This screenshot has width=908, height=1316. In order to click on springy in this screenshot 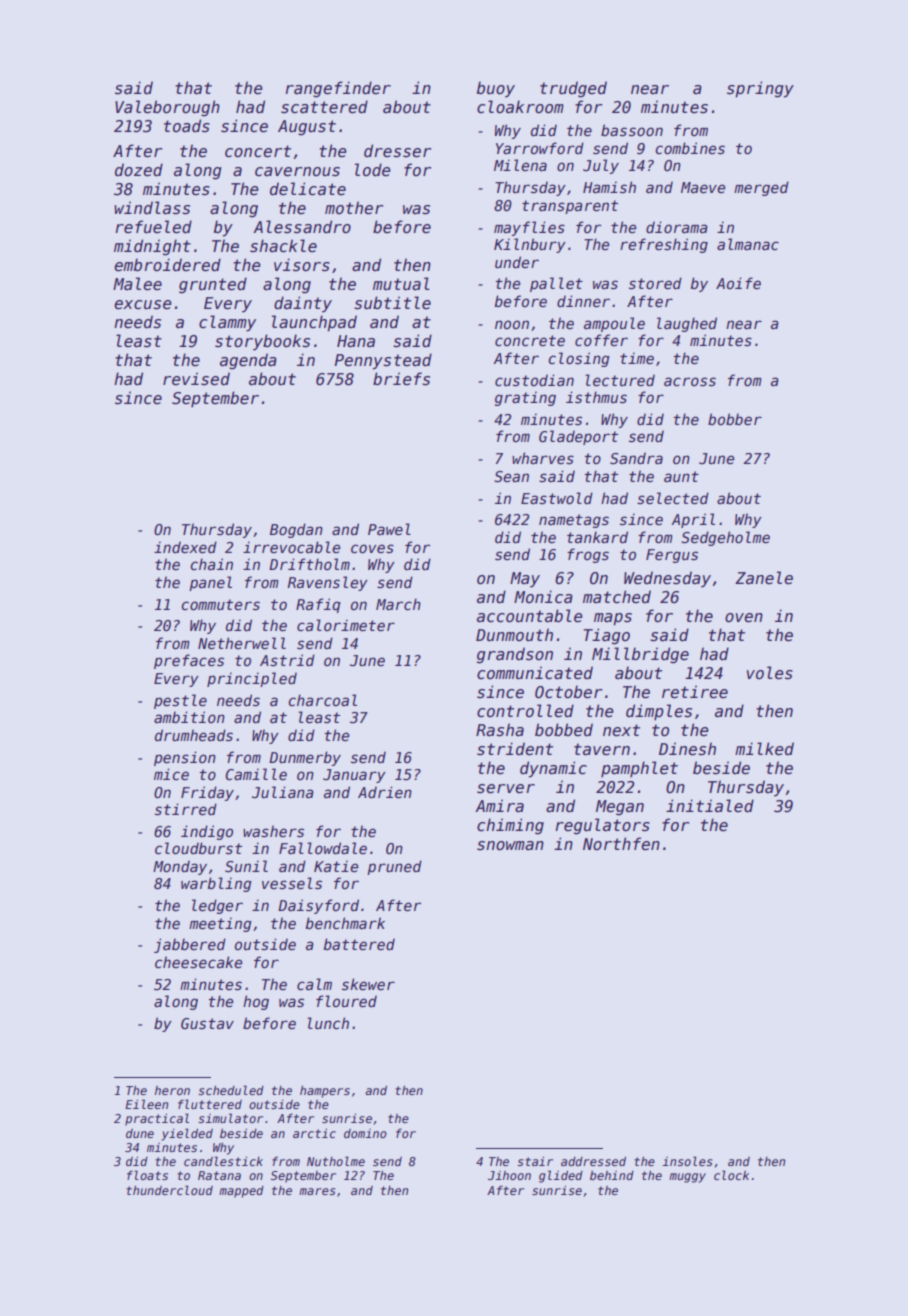, I will do `click(760, 89)`.
